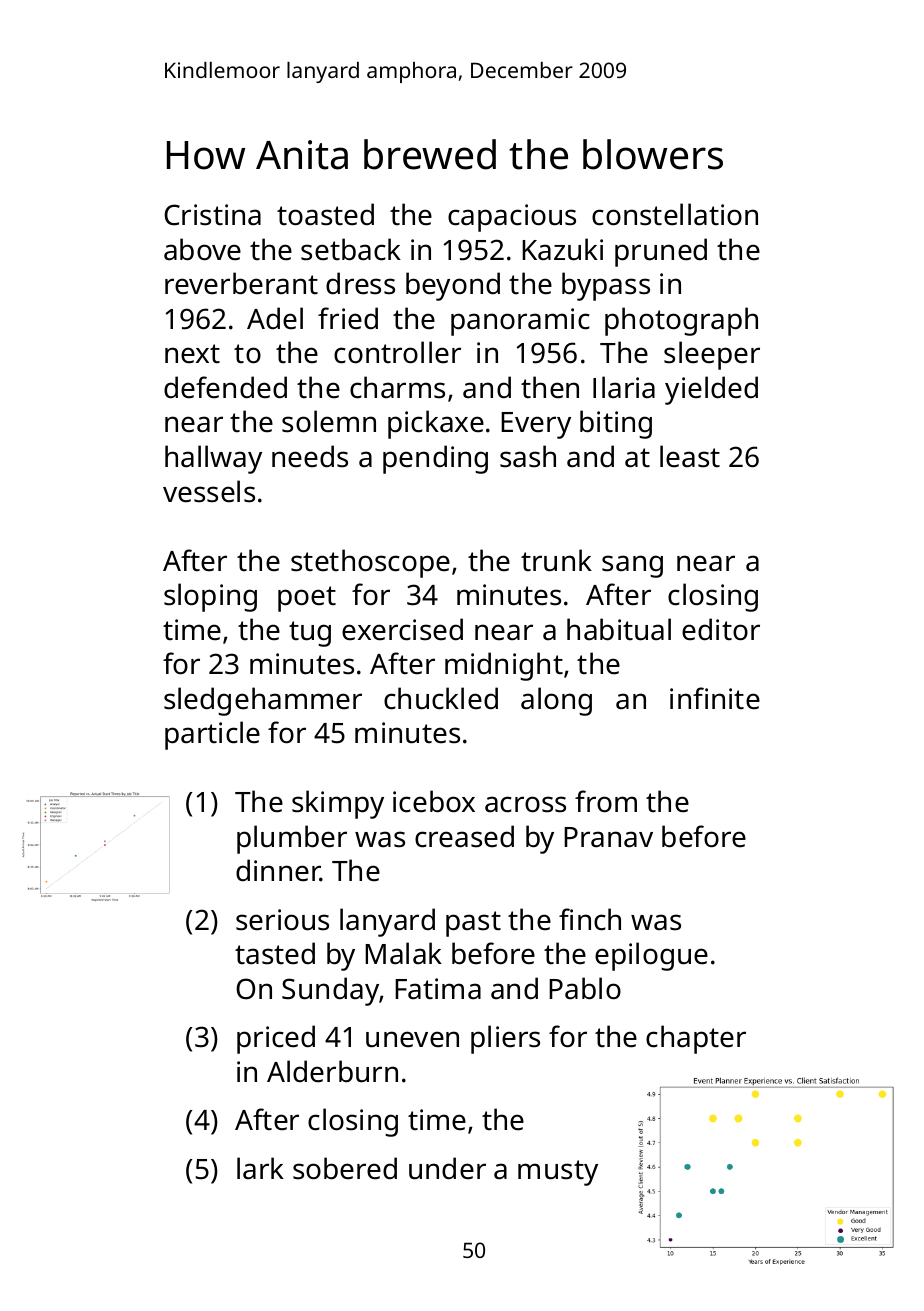 Image resolution: width=924 pixels, height=1311 pixels. Describe the element at coordinates (512, 218) in the document. I see `capacious` at that location.
